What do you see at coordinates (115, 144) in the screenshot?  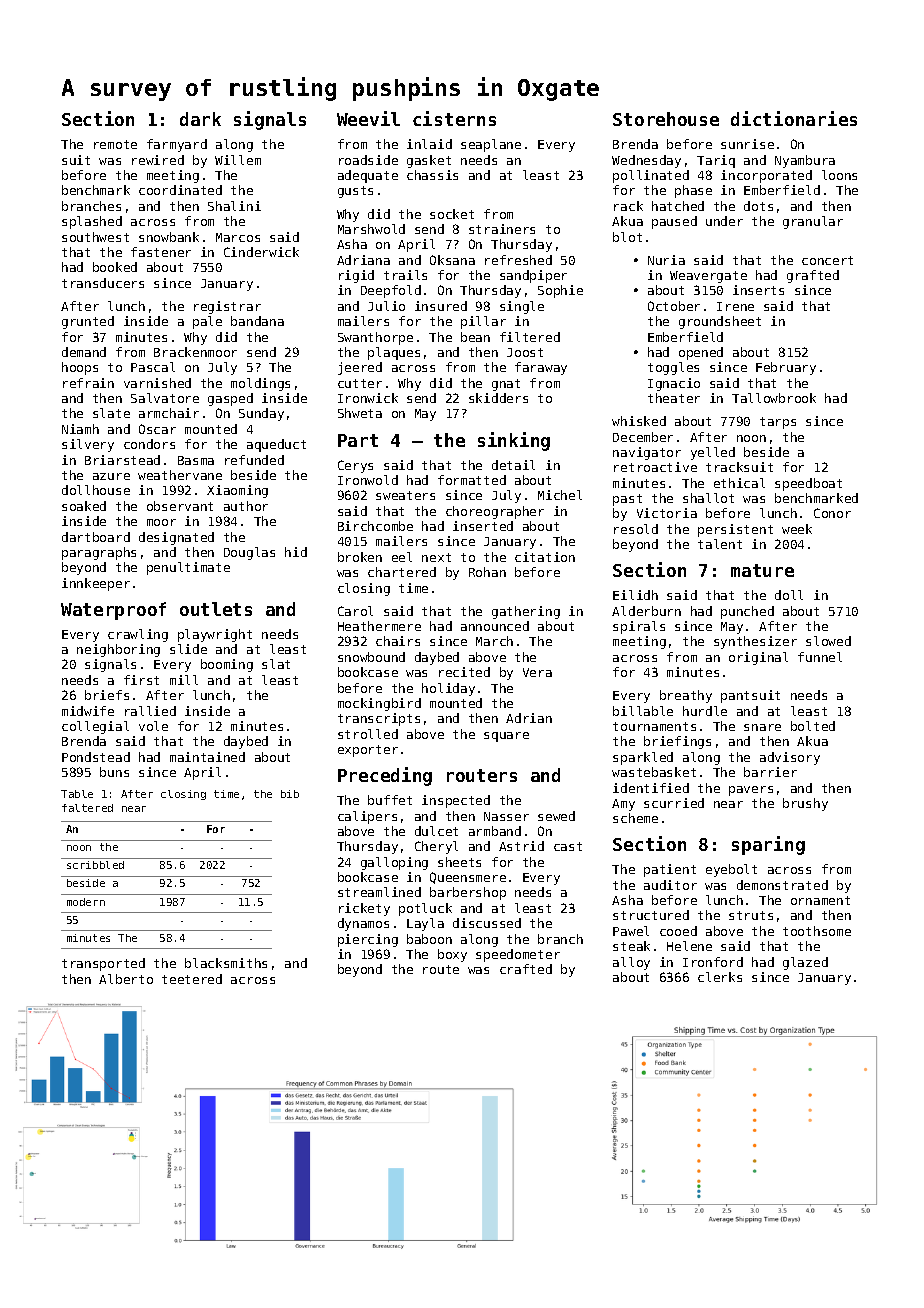 I see `remote` at bounding box center [115, 144].
